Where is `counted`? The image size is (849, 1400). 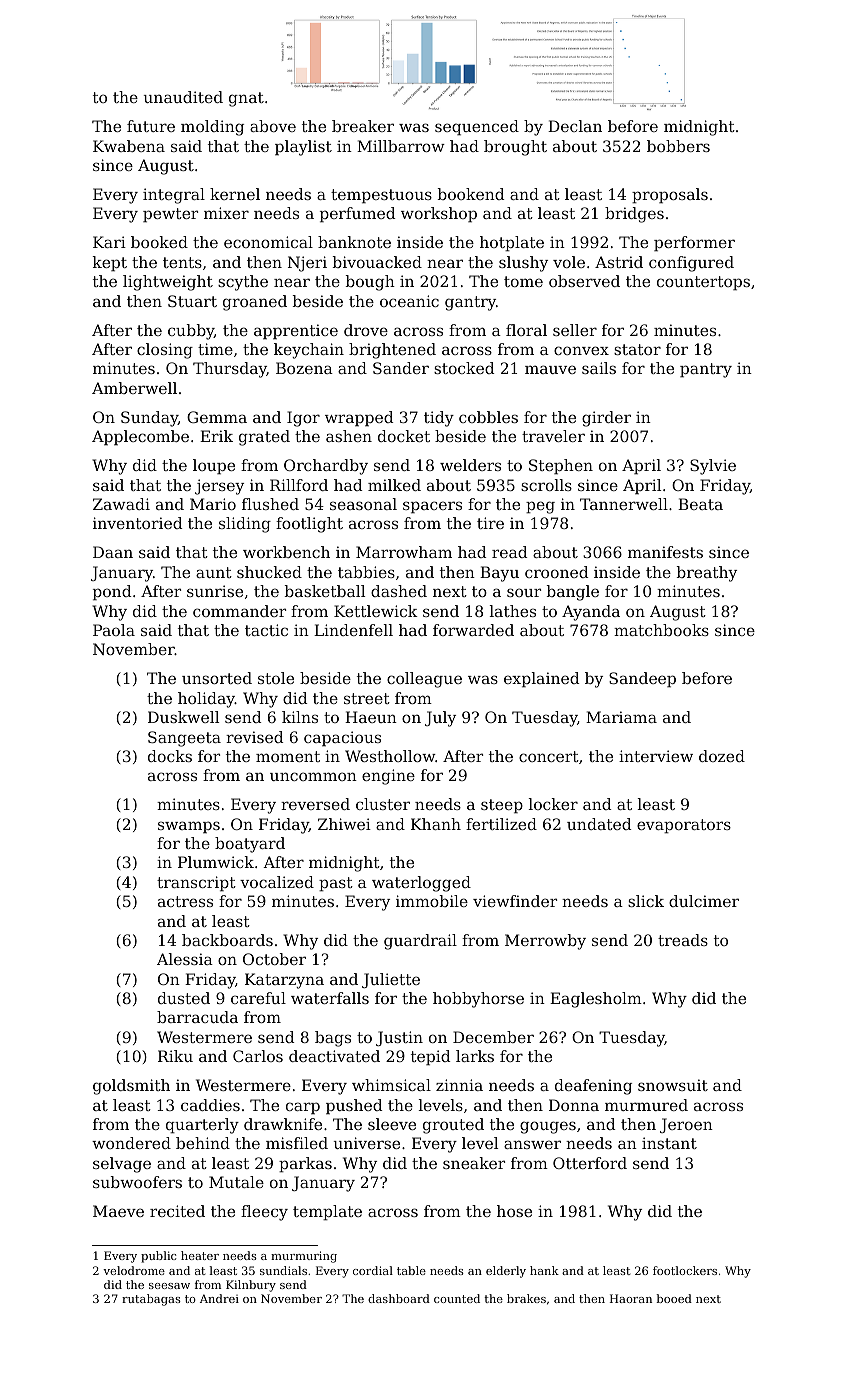
counted is located at coordinates (457, 1298).
